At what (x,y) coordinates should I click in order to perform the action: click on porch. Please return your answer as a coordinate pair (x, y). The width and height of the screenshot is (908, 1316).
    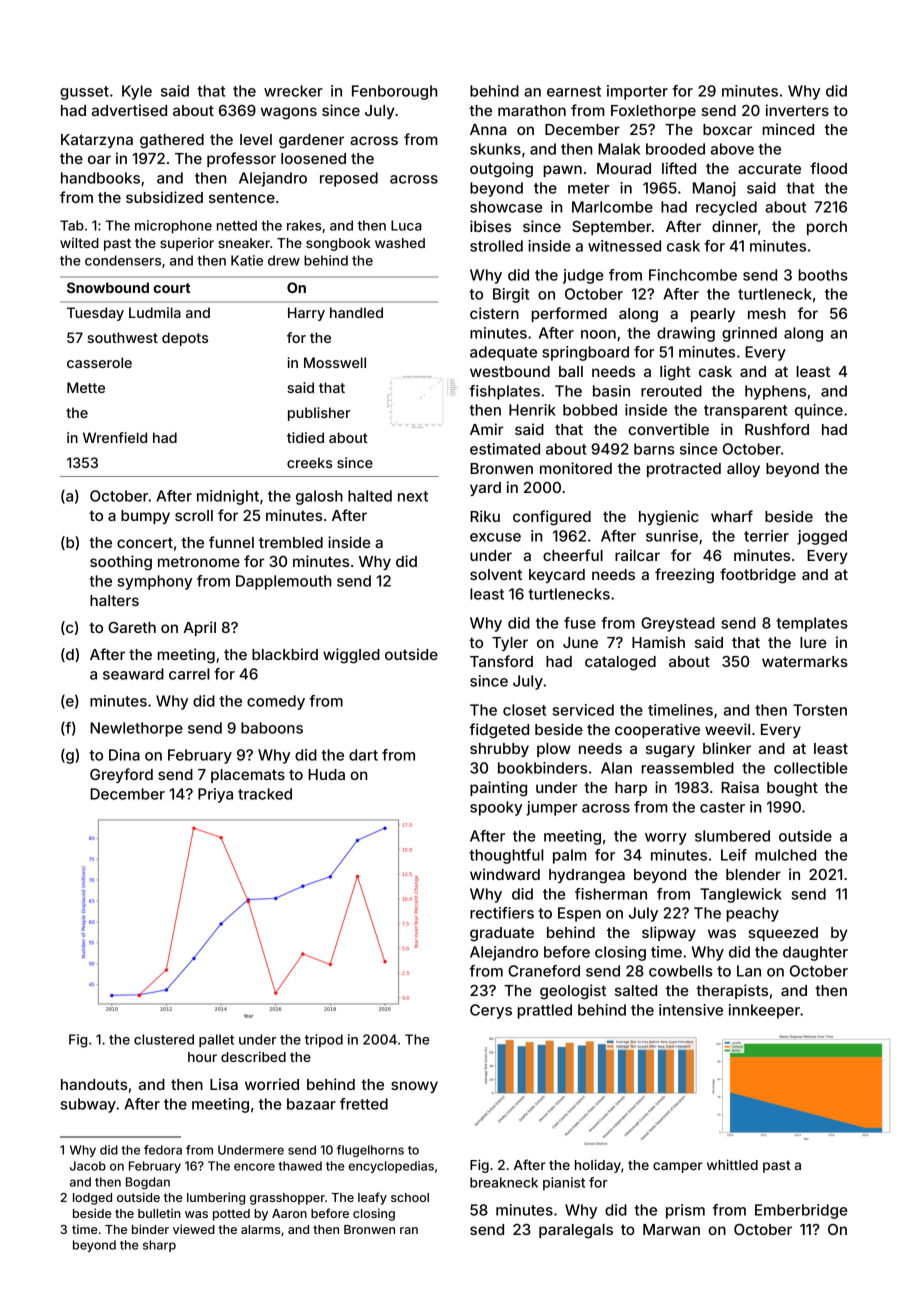
    Looking at the image, I should click on (827, 228).
